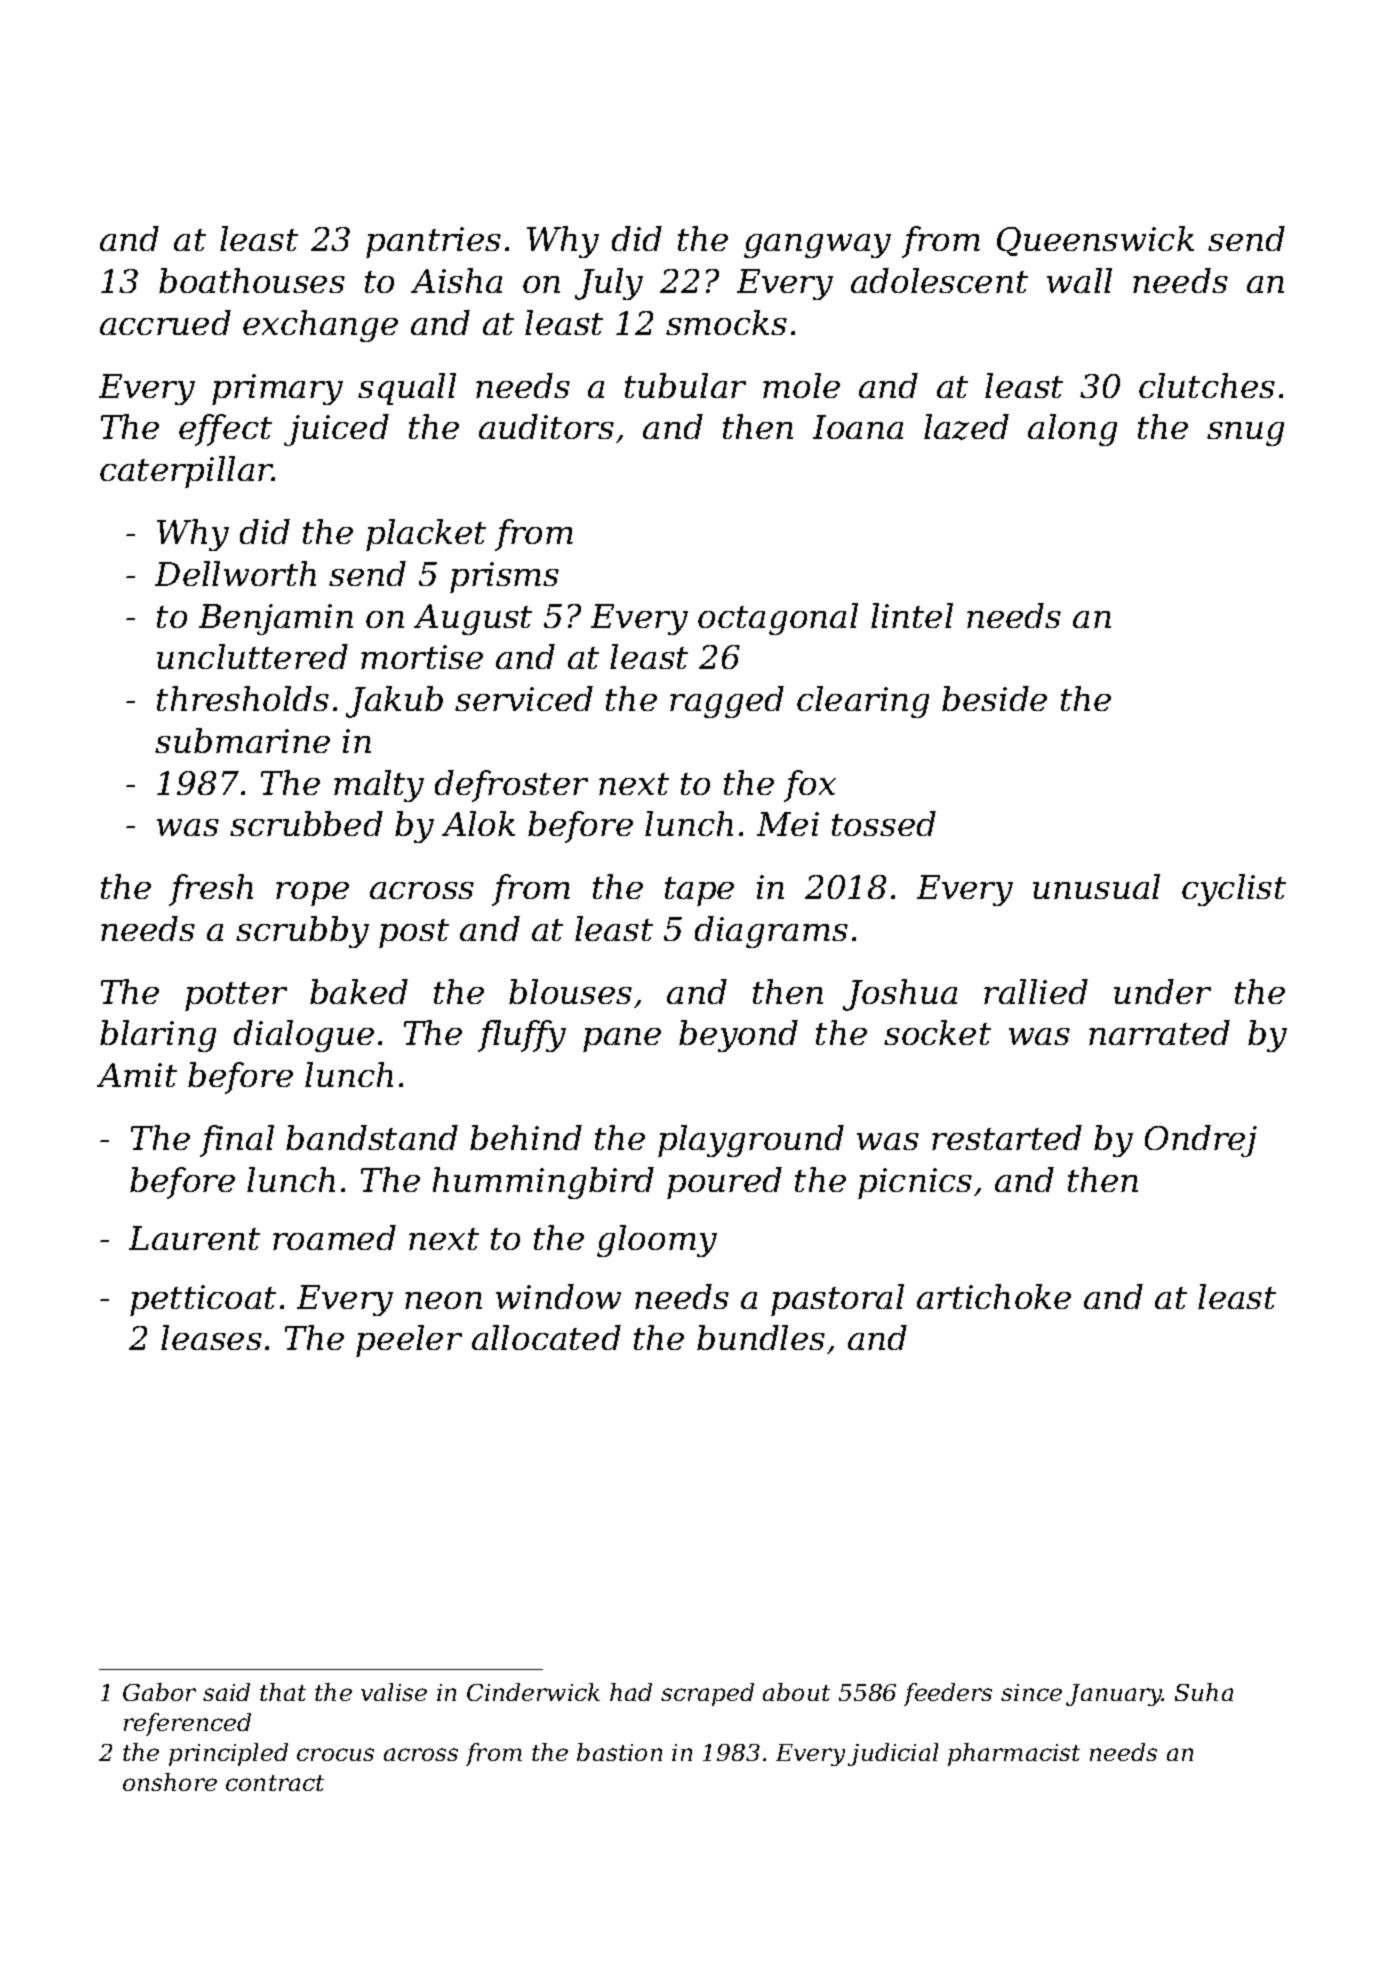 The height and width of the page is (1969, 1386). What do you see at coordinates (226, 1692) in the page?
I see `said` at bounding box center [226, 1692].
